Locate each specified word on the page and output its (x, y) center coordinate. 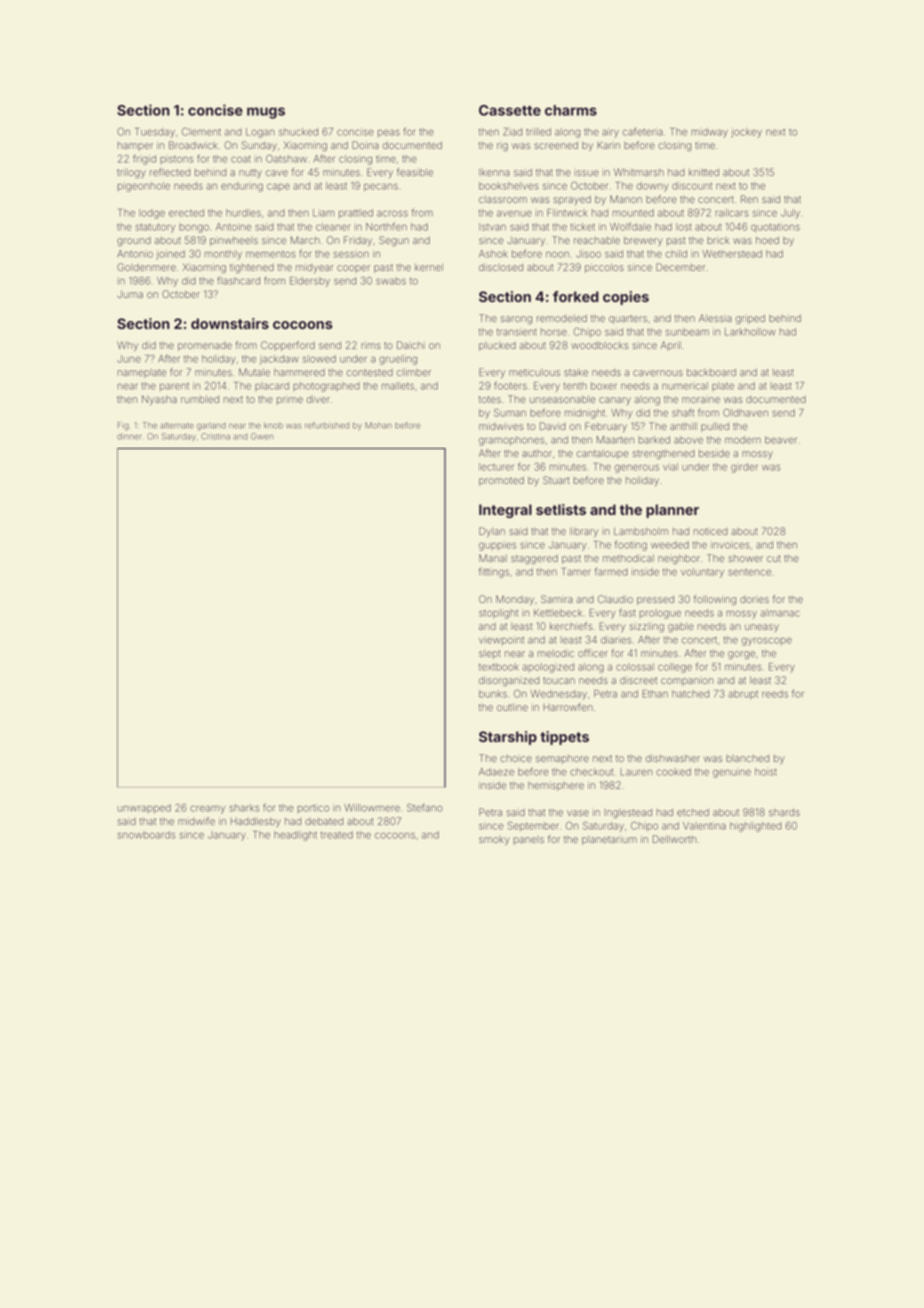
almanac (780, 613)
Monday (515, 600)
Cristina (215, 436)
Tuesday (155, 133)
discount (692, 186)
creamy (207, 809)
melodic (555, 653)
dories (754, 599)
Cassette (510, 110)
